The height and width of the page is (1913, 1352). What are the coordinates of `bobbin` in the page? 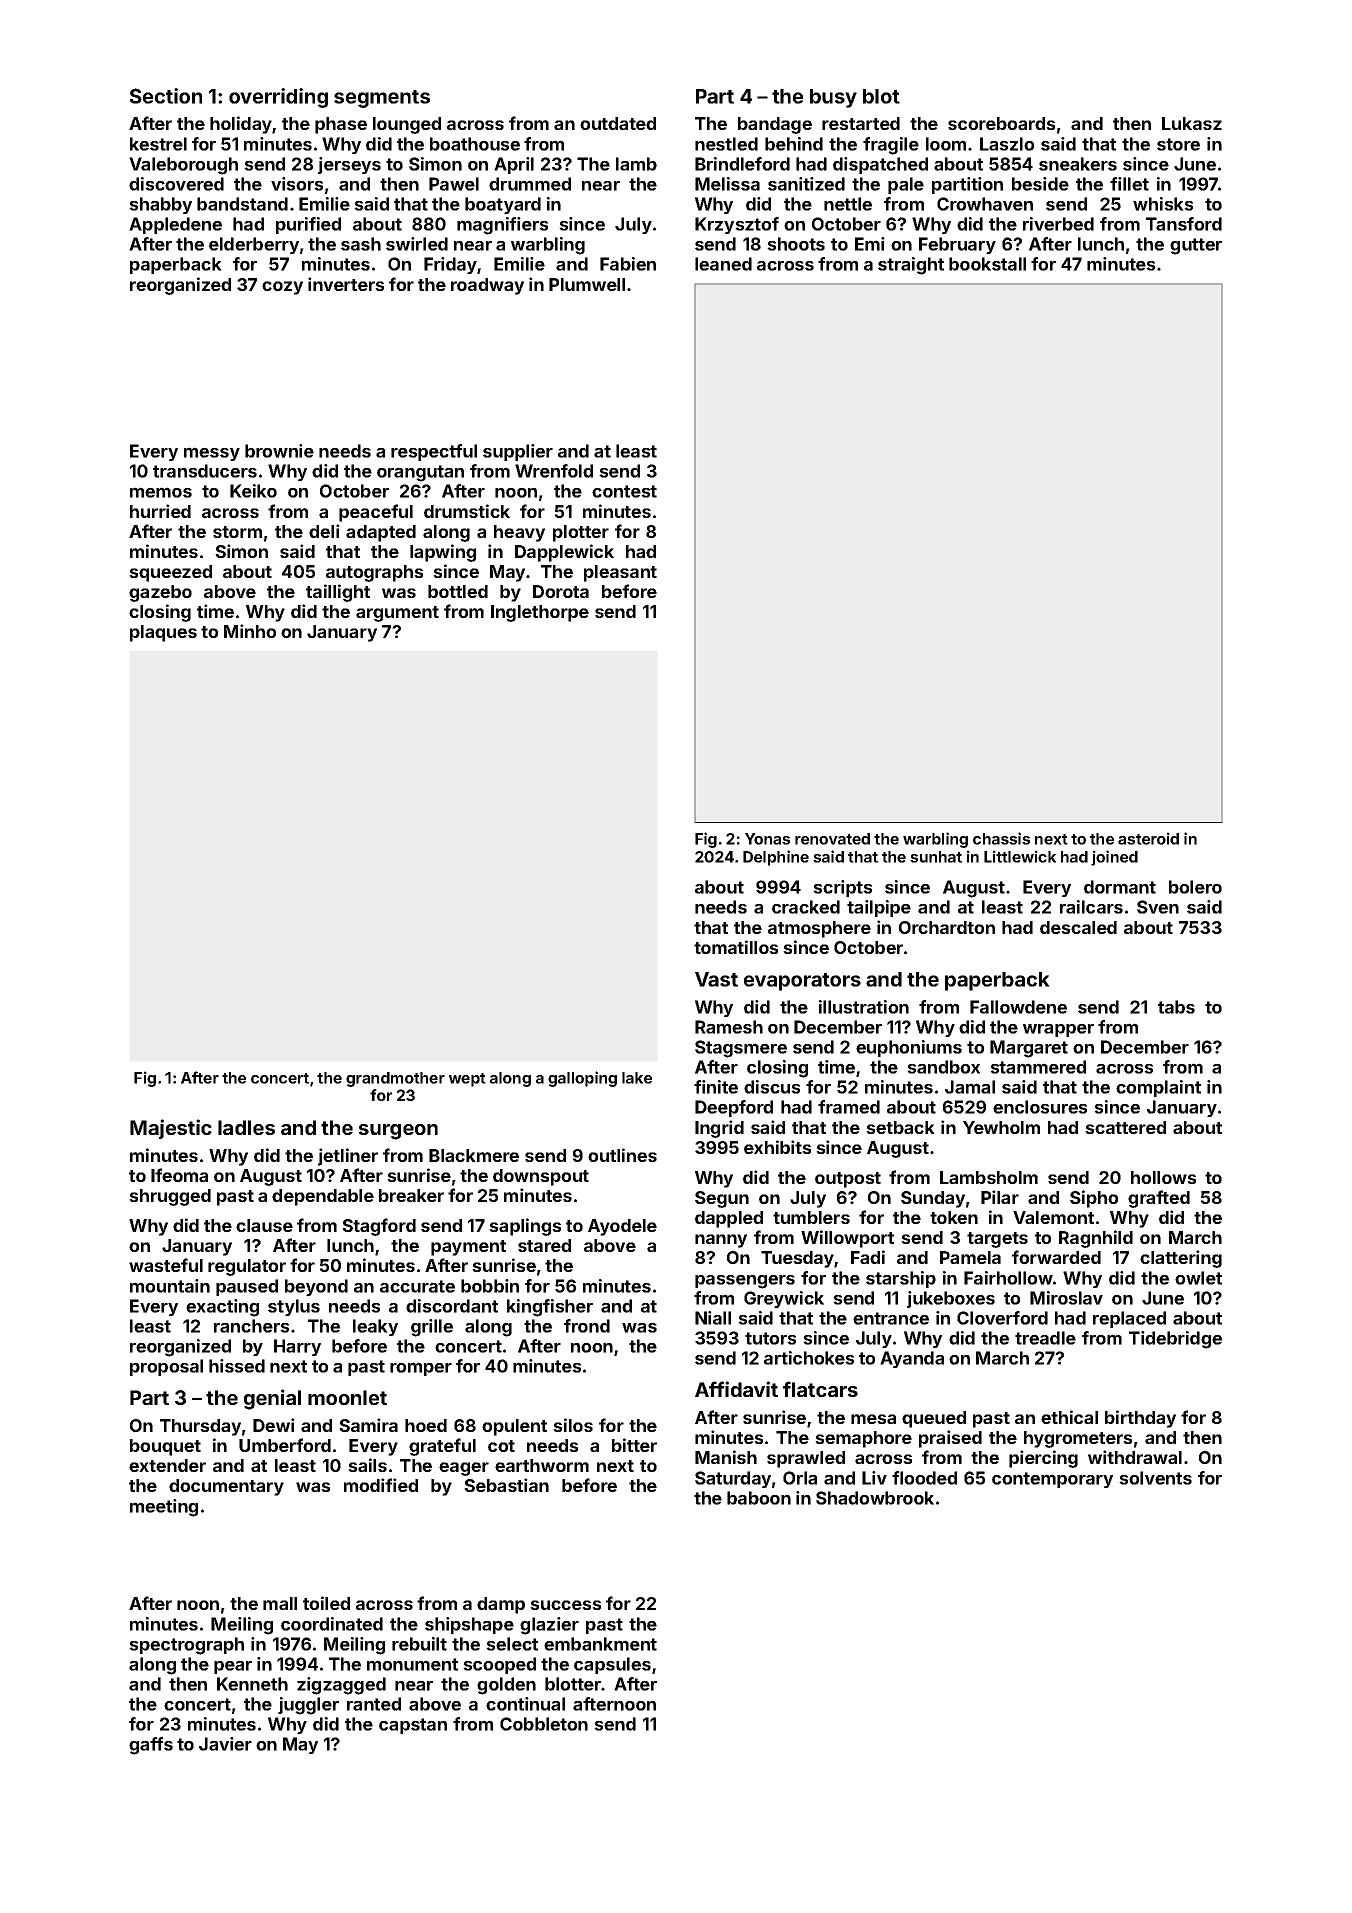 It's located at (490, 1286).
